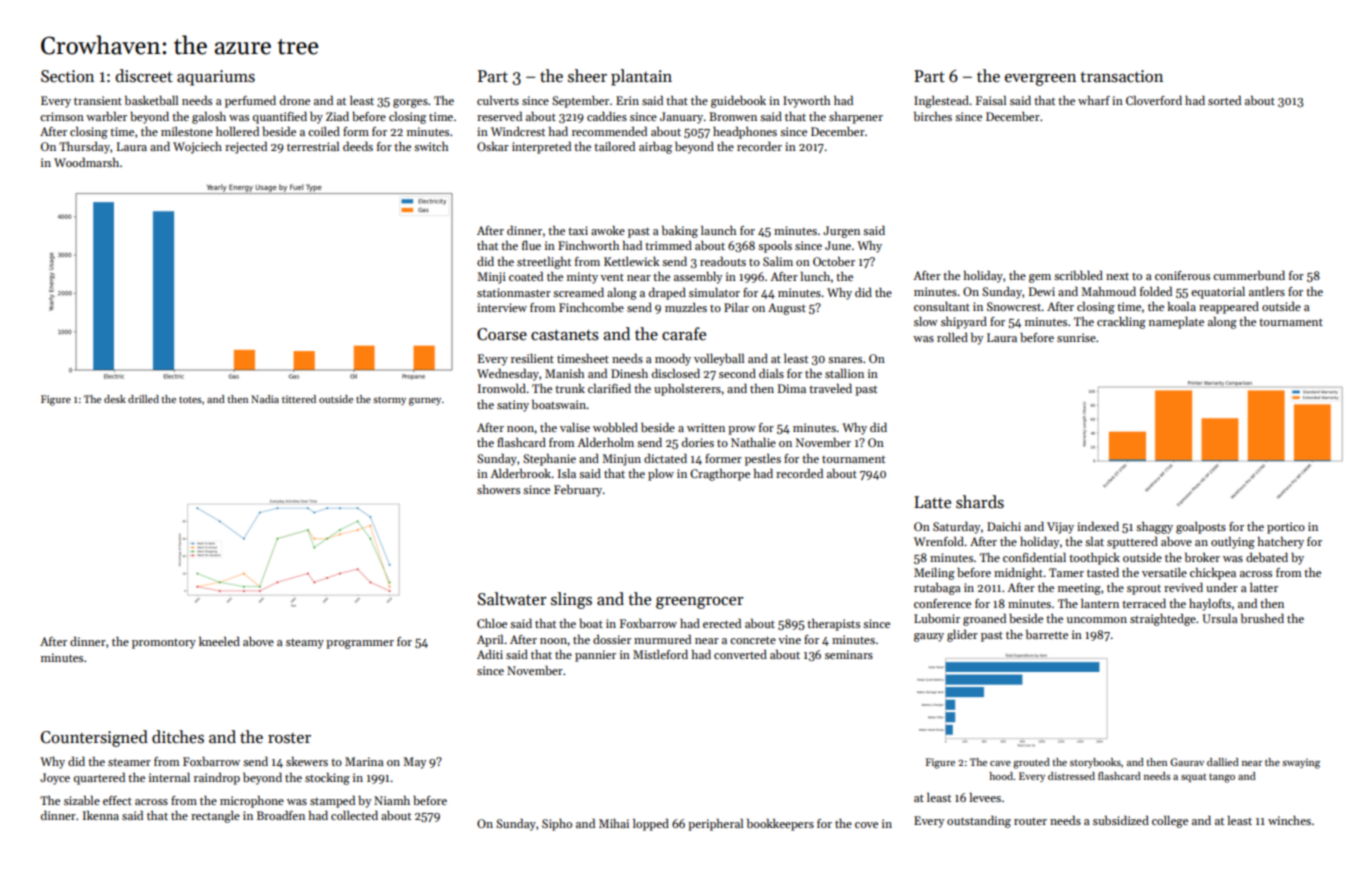 This screenshot has height=887, width=1372. Describe the element at coordinates (305, 644) in the screenshot. I see `steamy` at that location.
